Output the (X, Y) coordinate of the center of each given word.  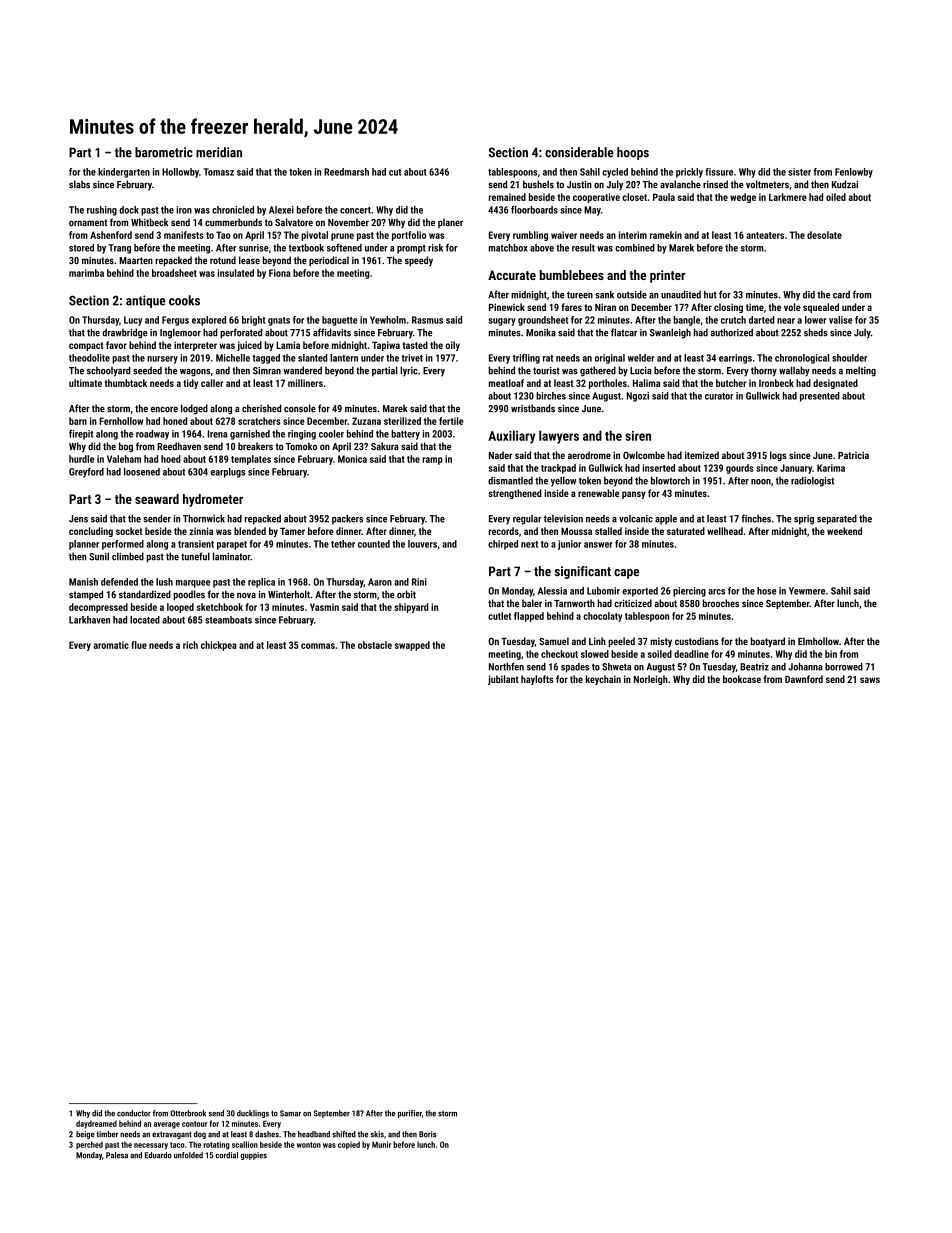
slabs (79, 184)
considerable (579, 152)
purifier (410, 1114)
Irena (217, 434)
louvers (422, 544)
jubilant (503, 680)
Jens (78, 519)
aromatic (111, 645)
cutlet (499, 616)
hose (766, 591)
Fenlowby (854, 173)
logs (778, 456)
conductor (134, 1113)
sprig (804, 520)
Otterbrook (188, 1113)
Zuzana (366, 421)
